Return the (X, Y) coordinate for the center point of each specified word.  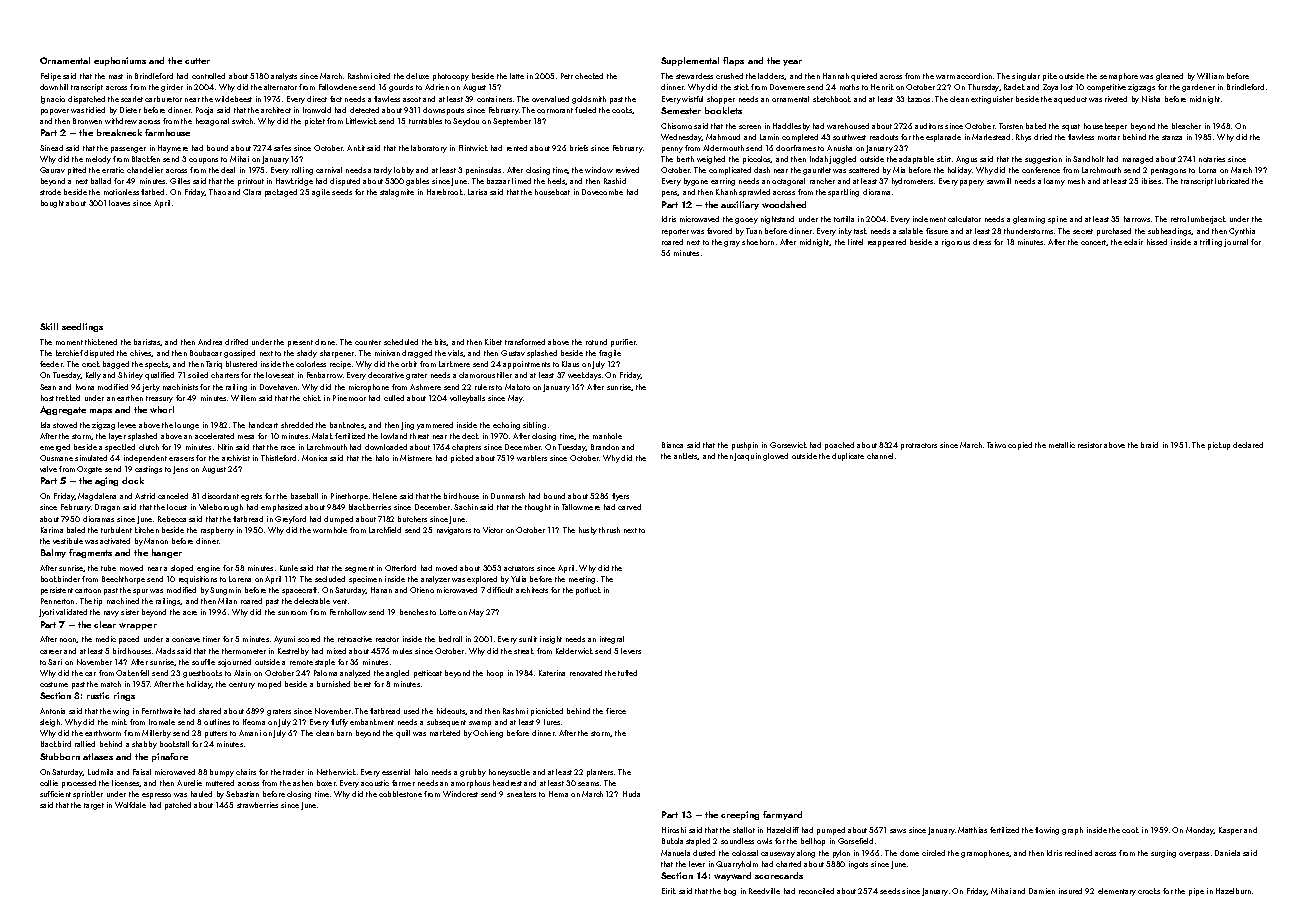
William (1210, 76)
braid (1149, 445)
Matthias (972, 830)
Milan (227, 601)
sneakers (521, 794)
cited (382, 76)
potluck (588, 591)
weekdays (584, 376)
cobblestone (400, 794)
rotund (596, 342)
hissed (1157, 242)
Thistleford (278, 458)
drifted (236, 342)
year (792, 63)
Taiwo (996, 445)
